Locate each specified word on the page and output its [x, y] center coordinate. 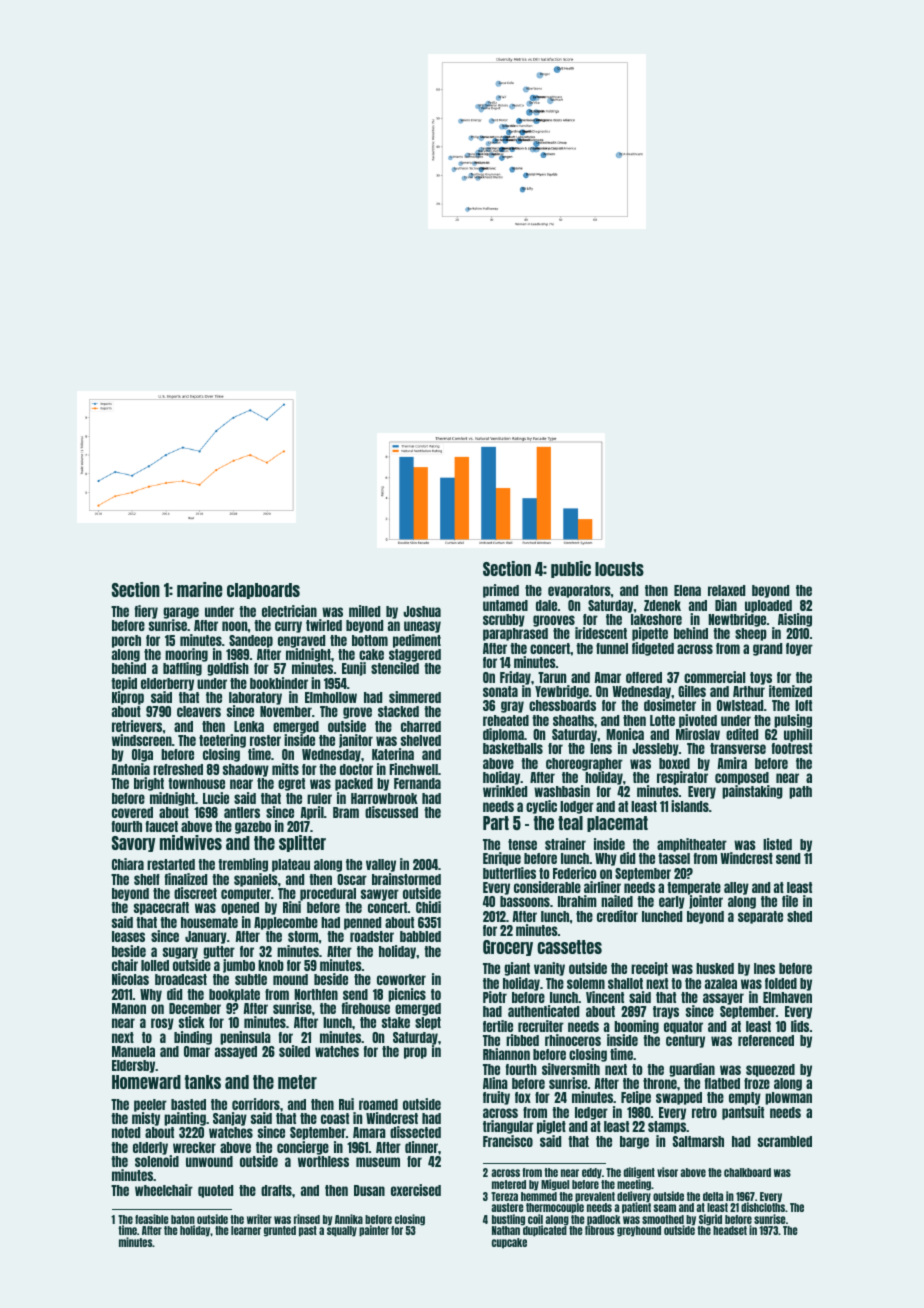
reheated [506, 720]
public [571, 569]
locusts [619, 569]
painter [374, 1231]
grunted [280, 1231]
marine [199, 589]
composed [742, 779]
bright [149, 784]
